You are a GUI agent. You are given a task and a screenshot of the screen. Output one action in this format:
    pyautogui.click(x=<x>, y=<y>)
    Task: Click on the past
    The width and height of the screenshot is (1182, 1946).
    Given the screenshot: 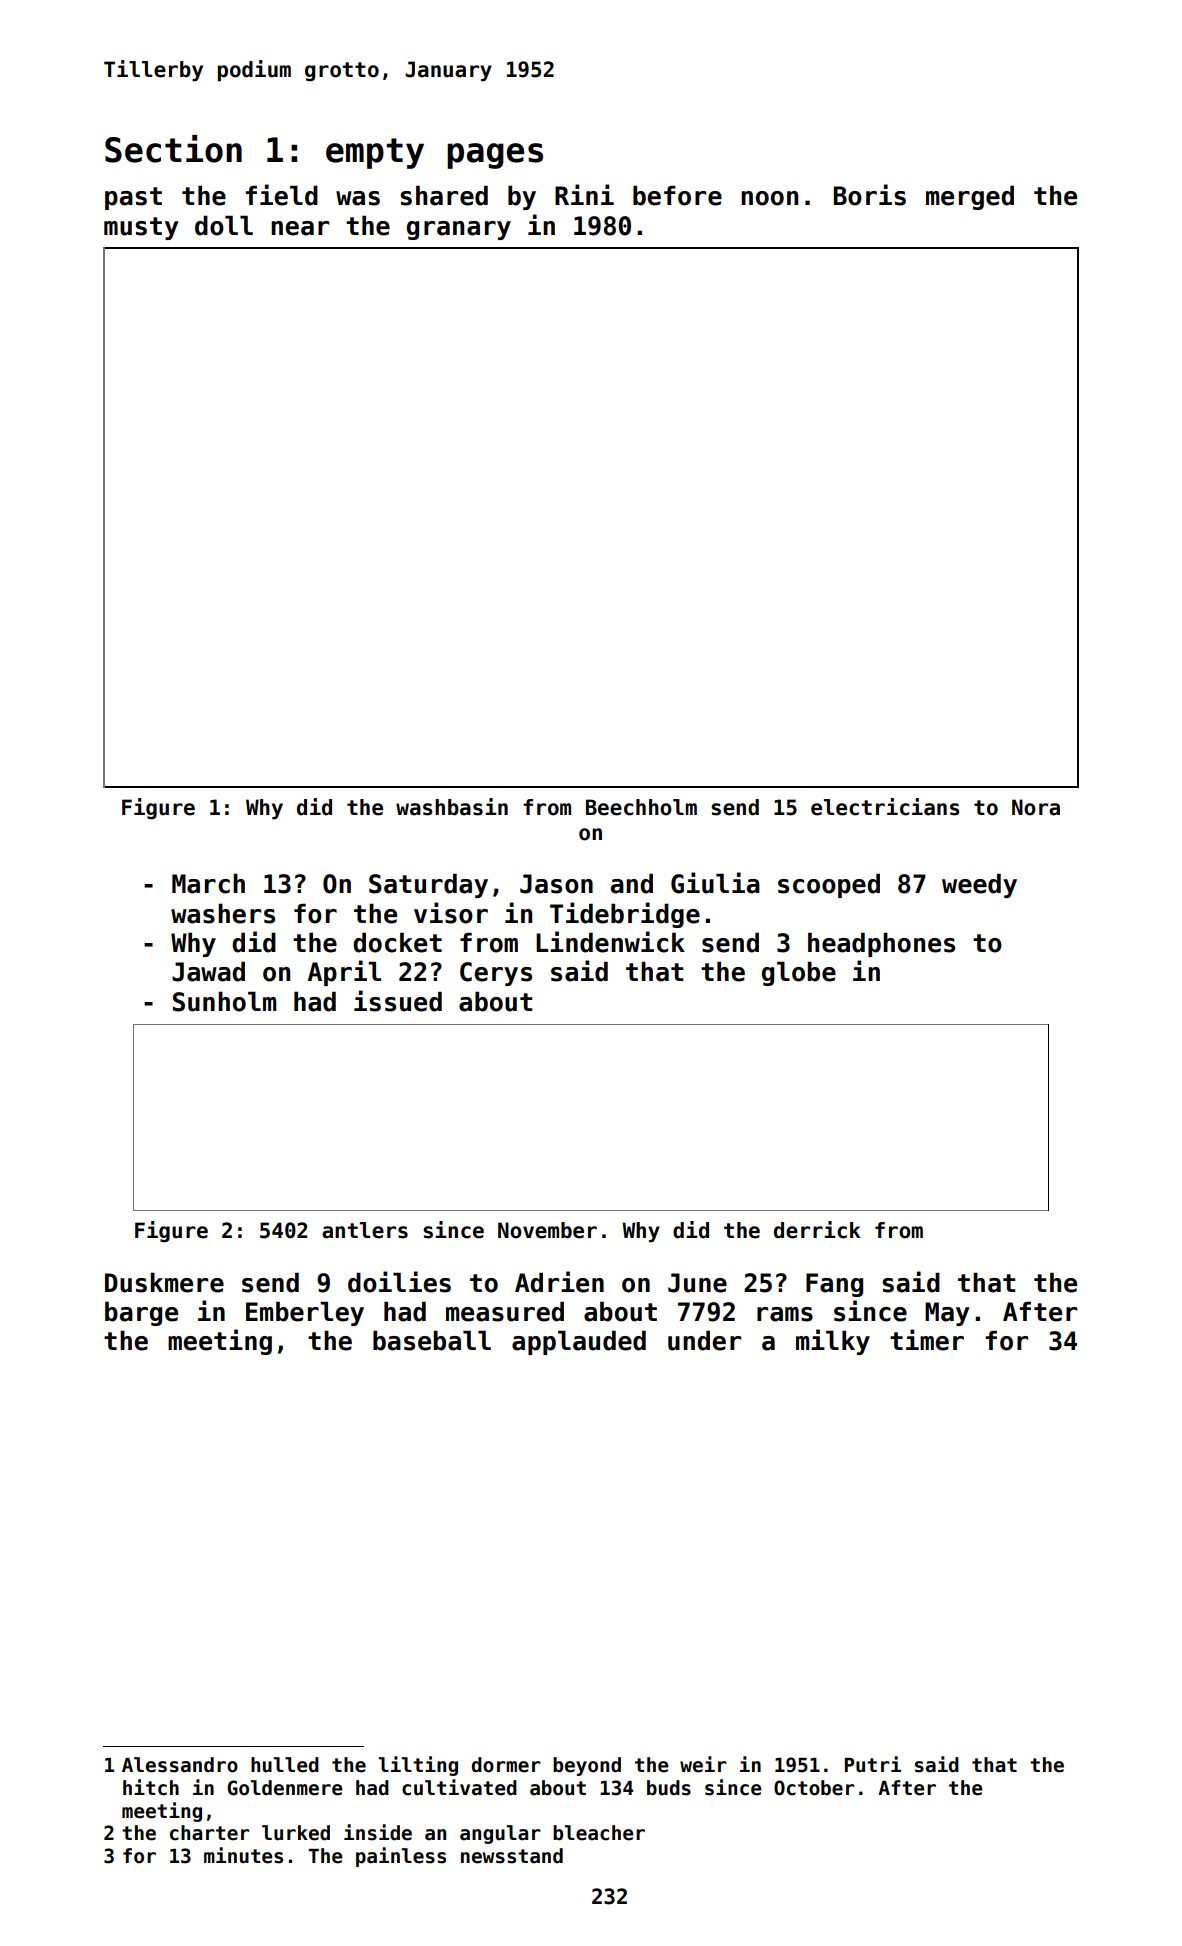 What is the action you would take?
    pyautogui.click(x=133, y=198)
